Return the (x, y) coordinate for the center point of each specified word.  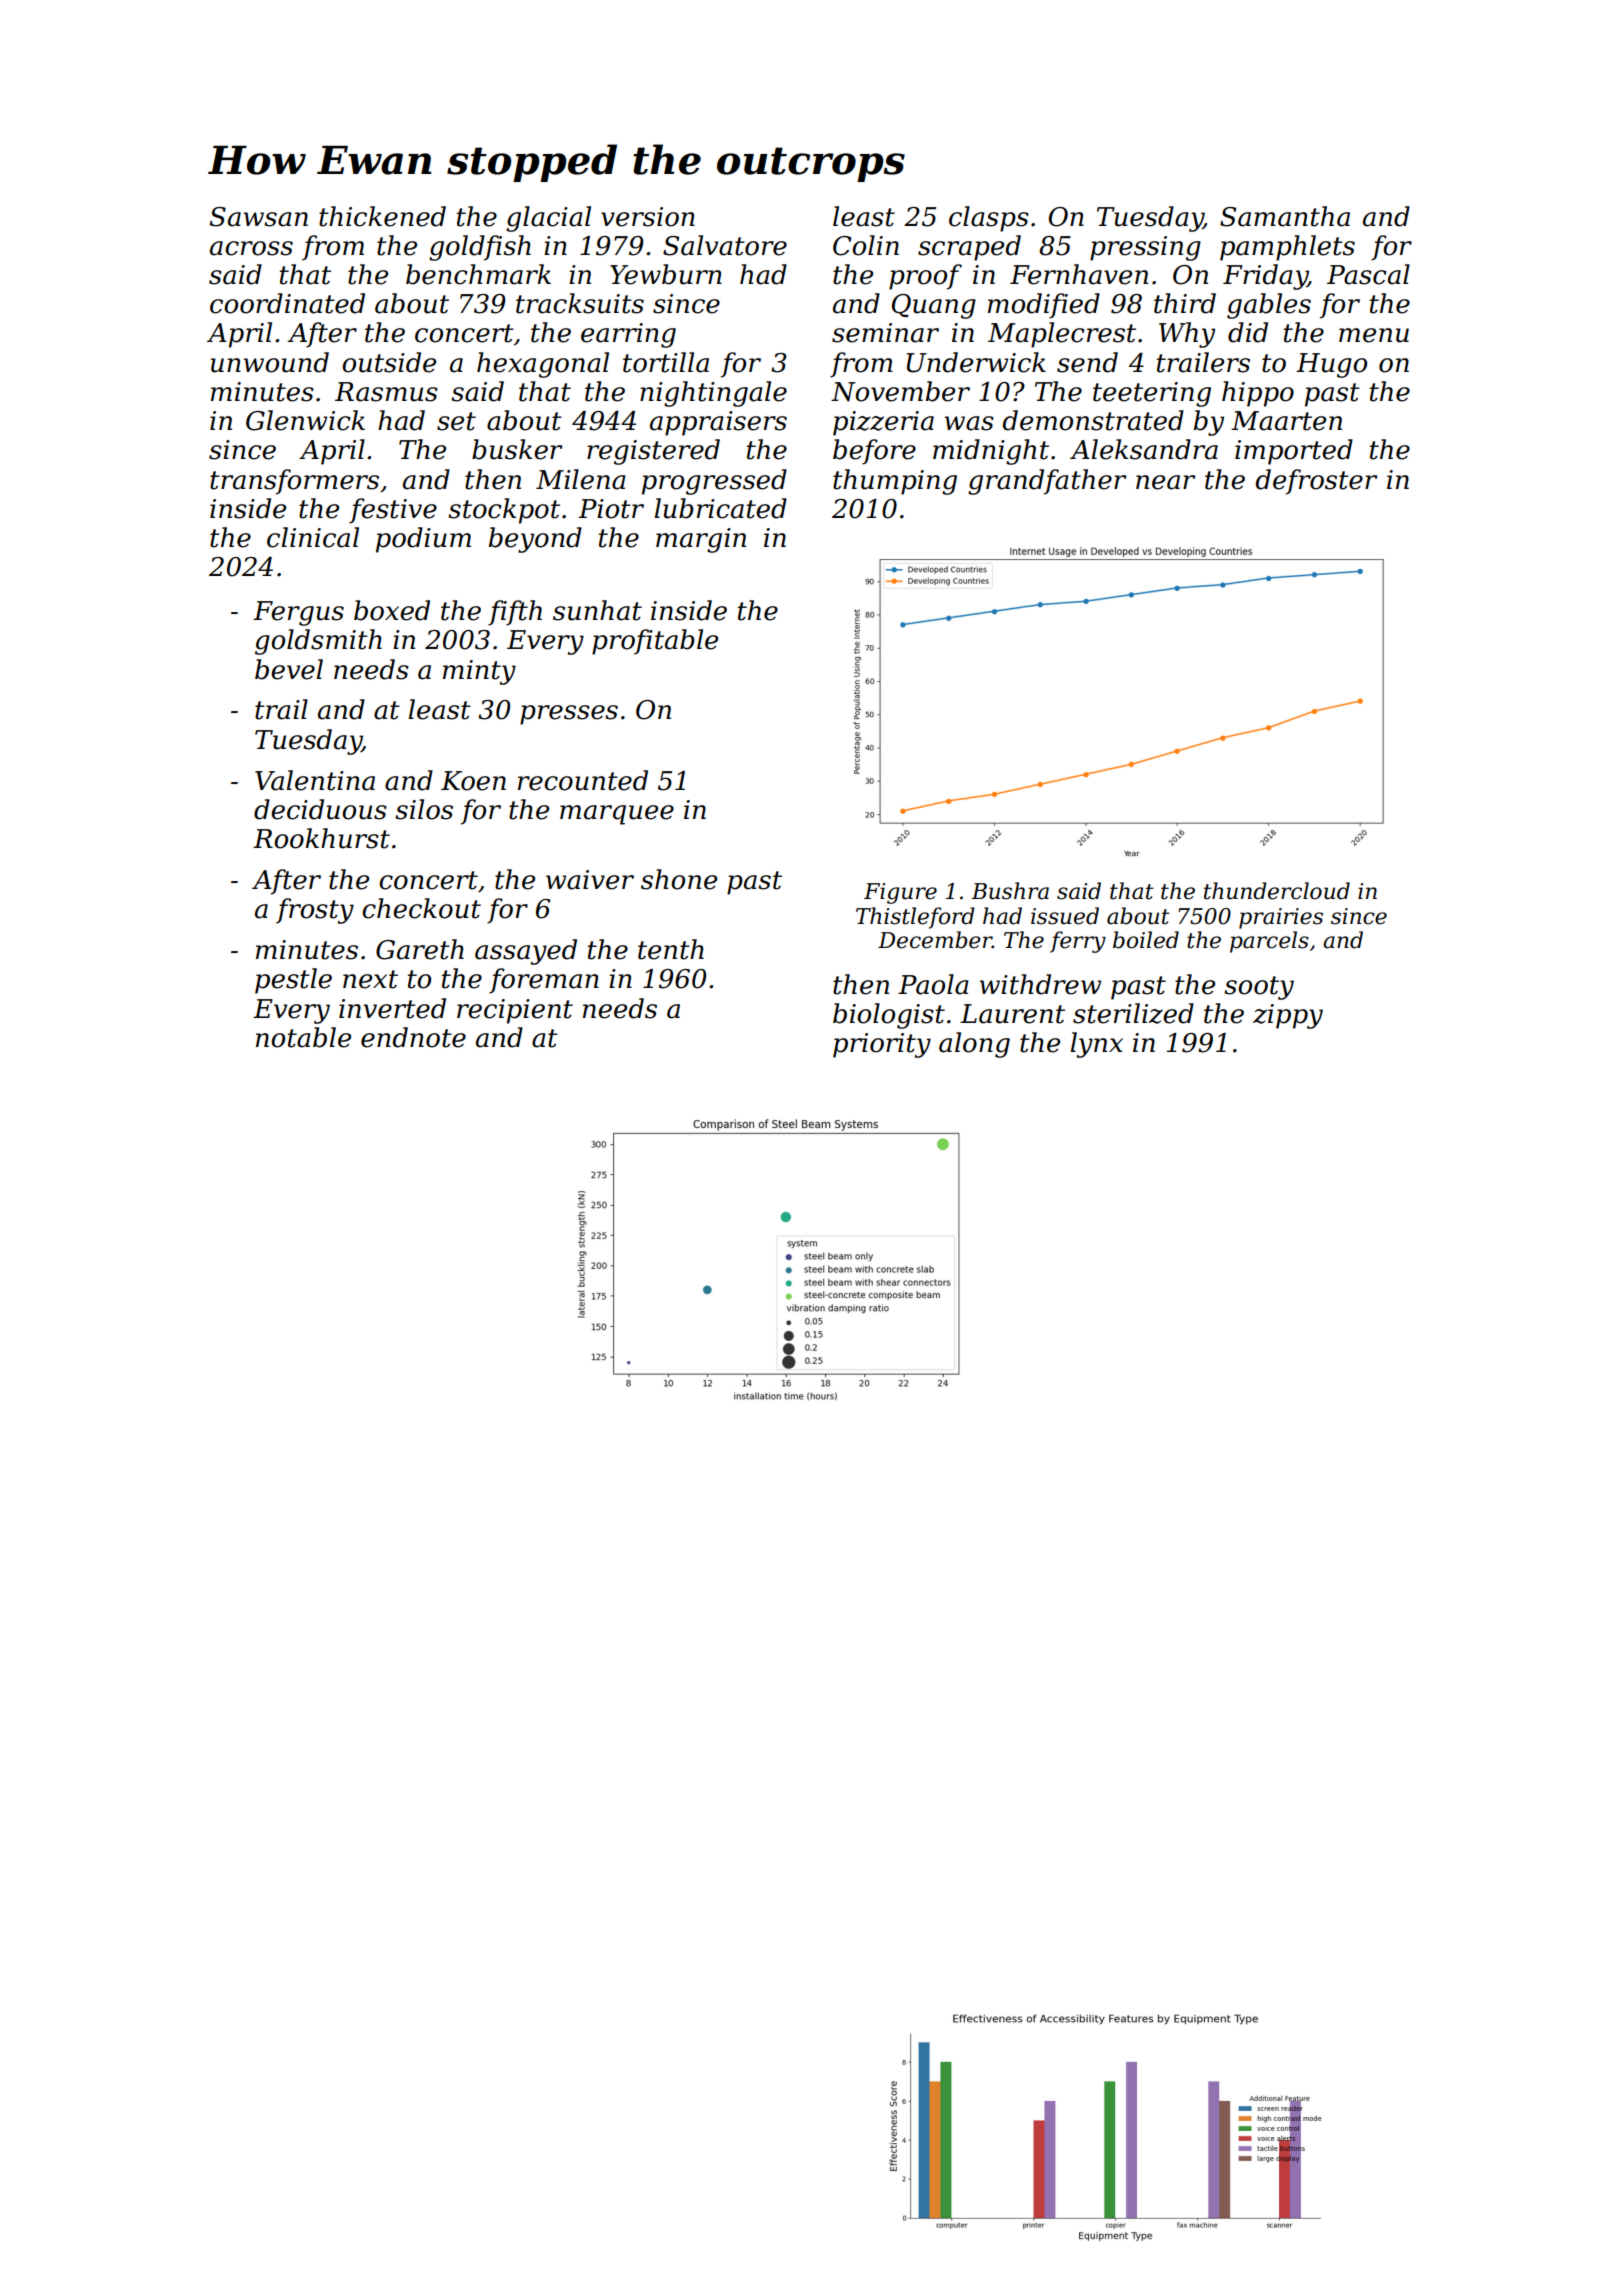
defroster (1316, 482)
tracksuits (580, 303)
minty (479, 672)
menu (1374, 335)
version (648, 217)
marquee (617, 815)
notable (303, 1037)
